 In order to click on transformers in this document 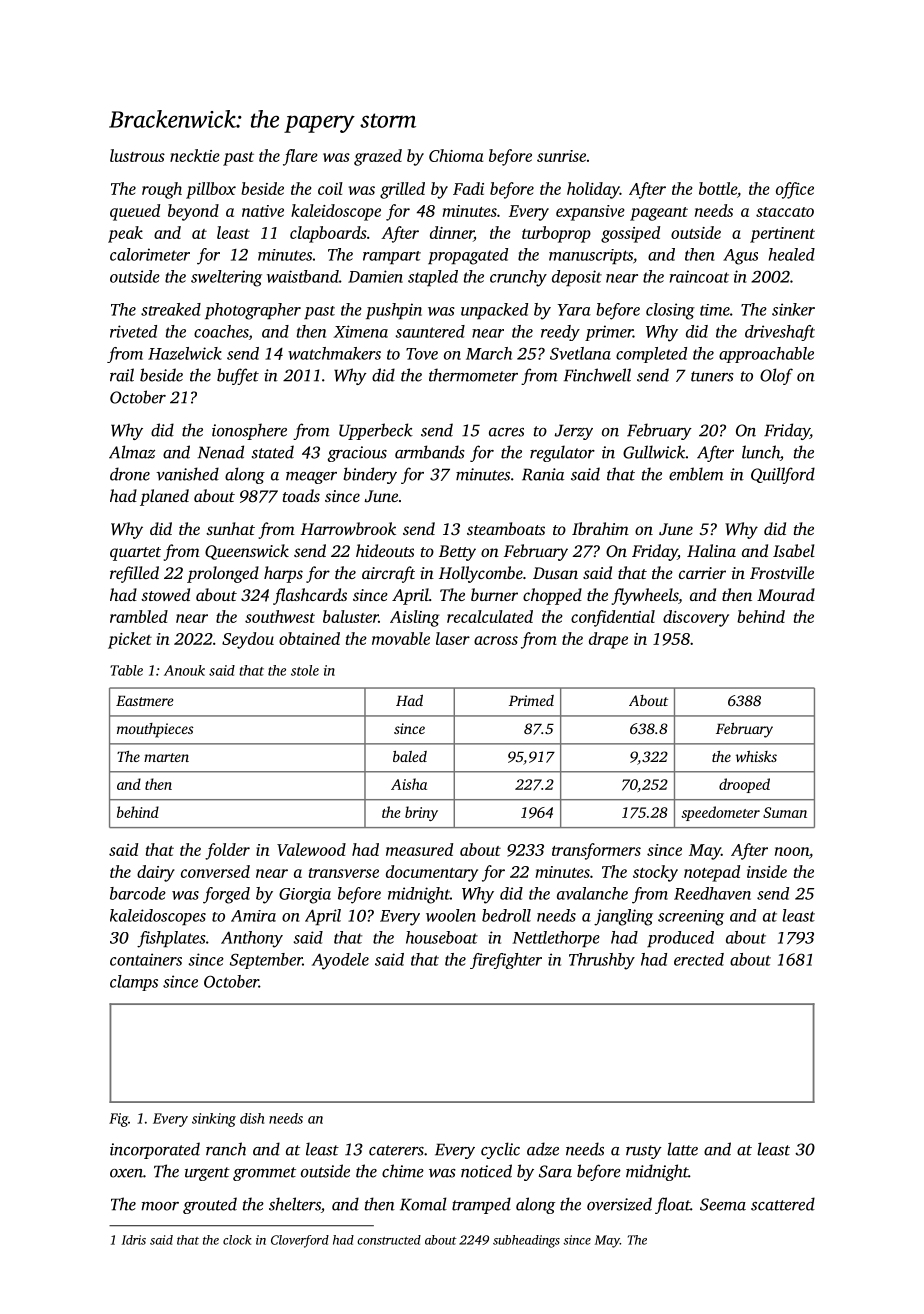, I will do `click(596, 851)`.
